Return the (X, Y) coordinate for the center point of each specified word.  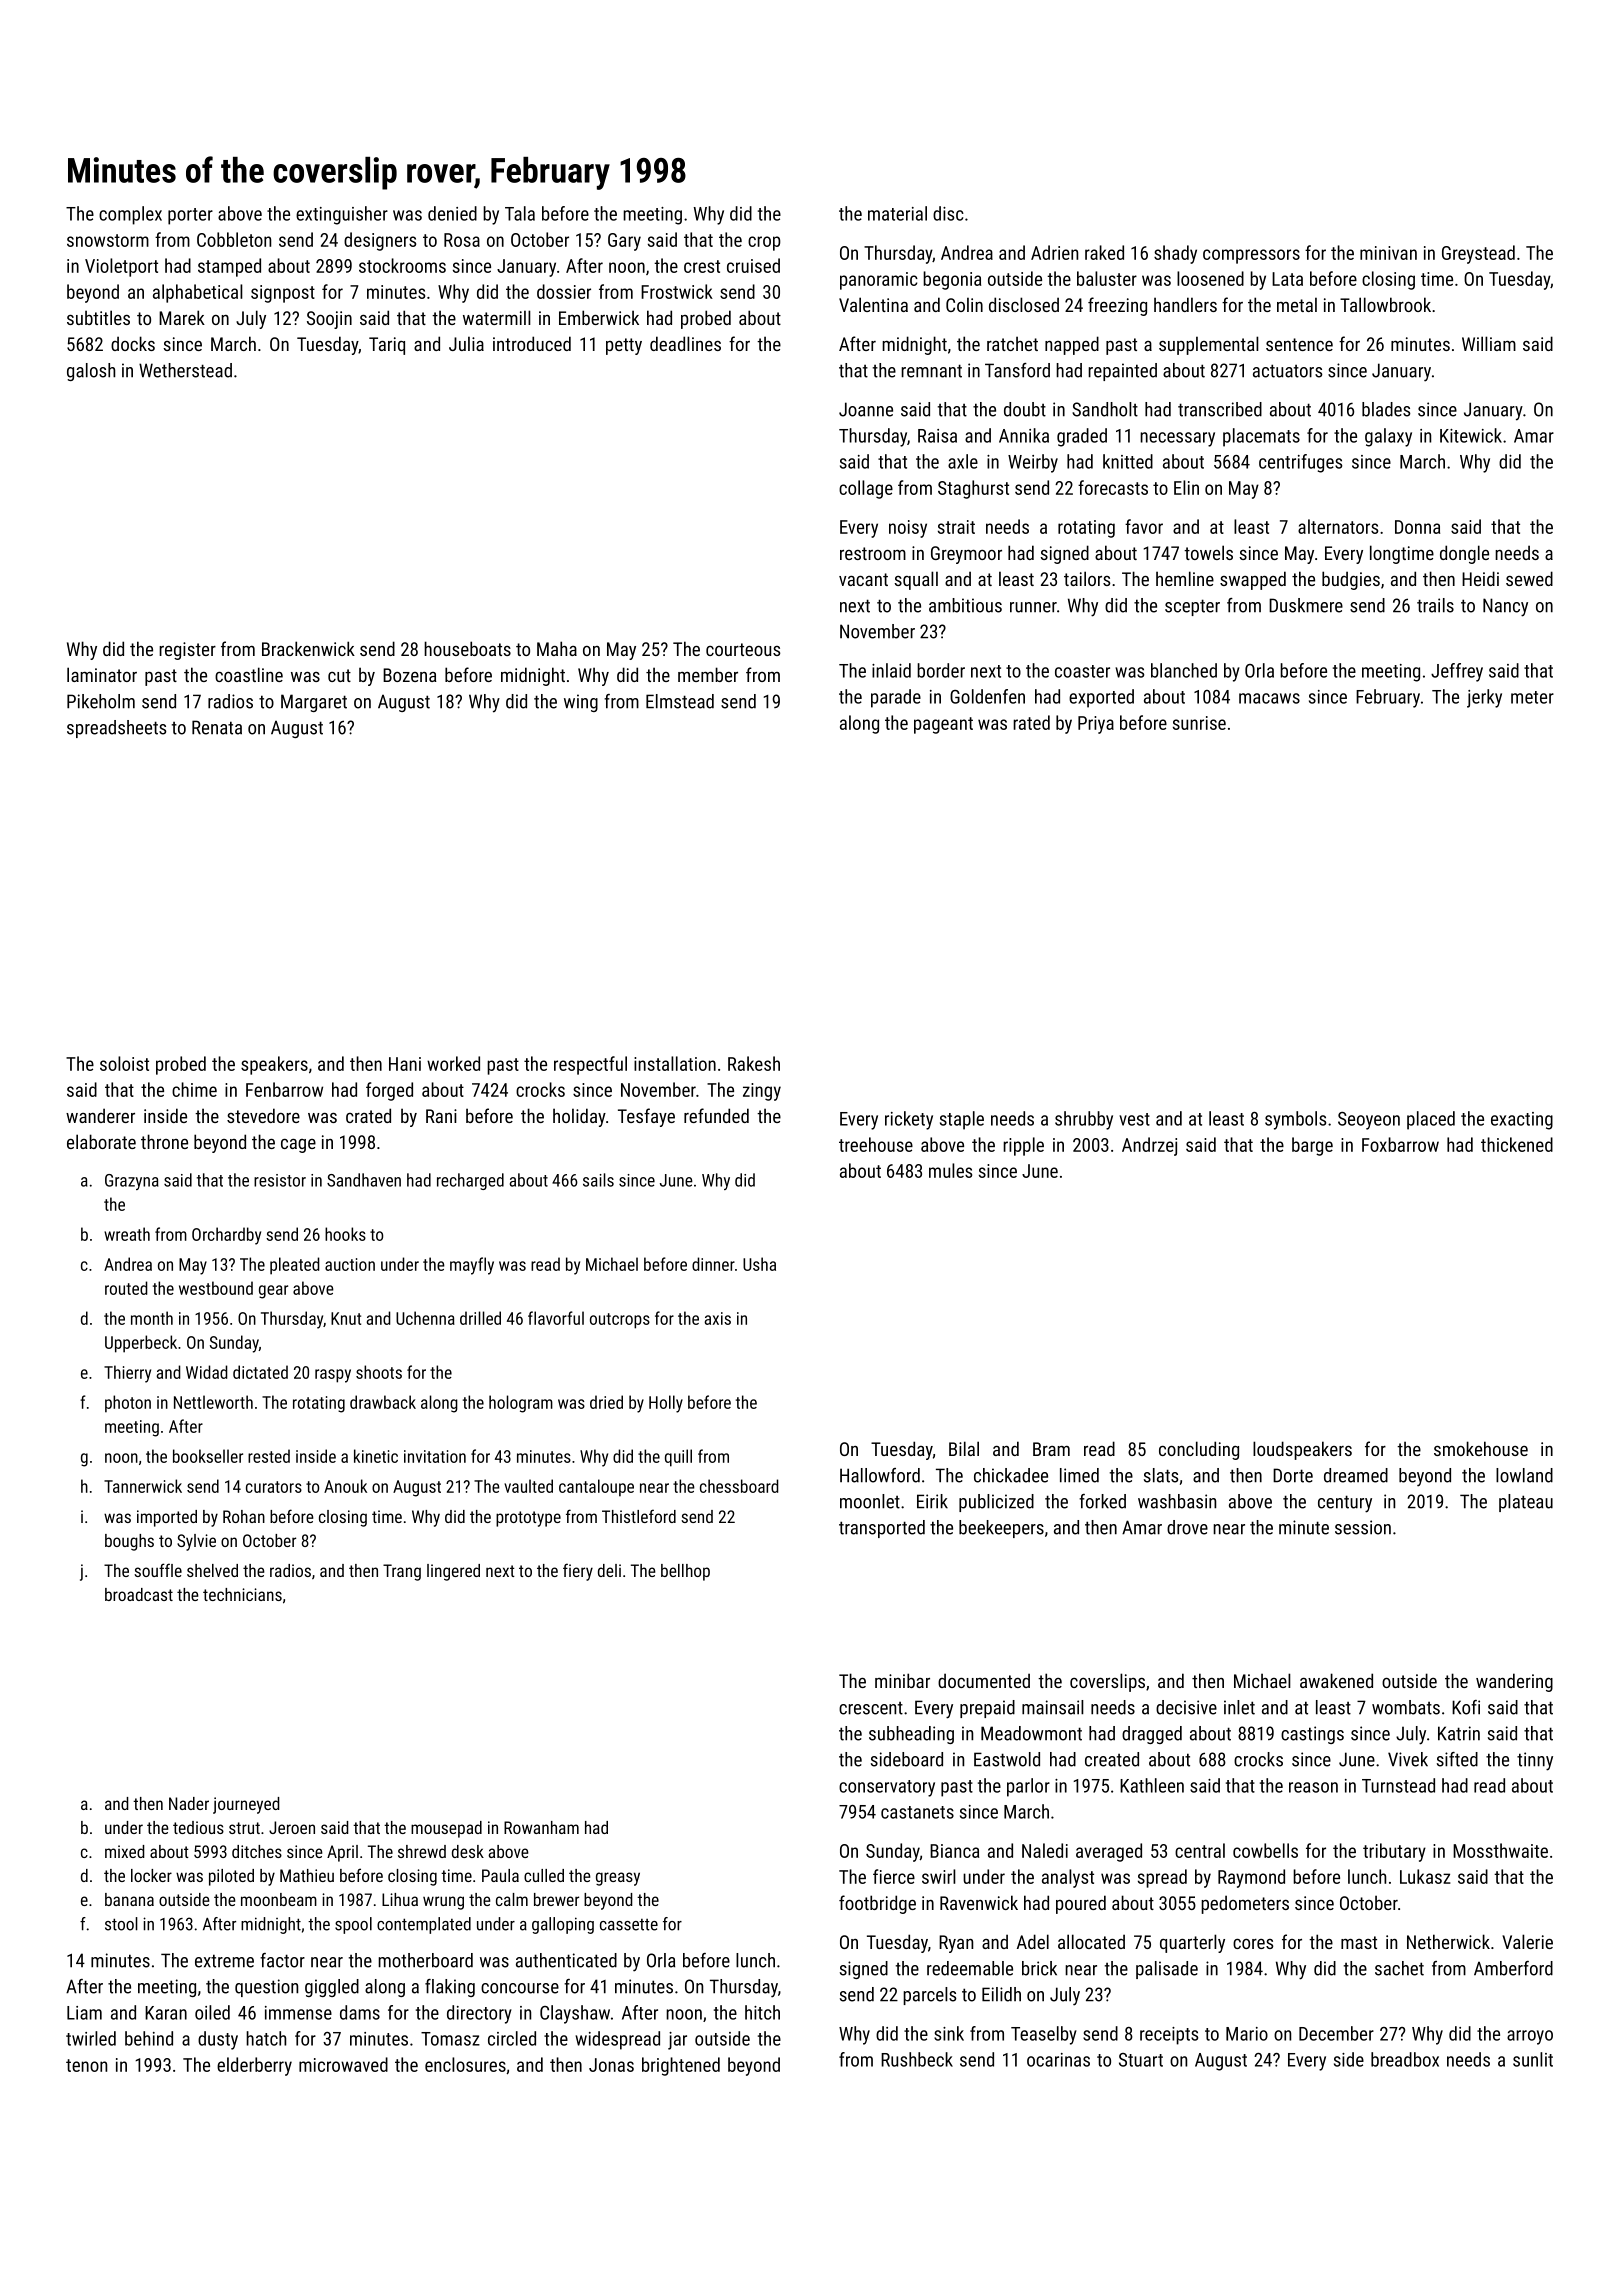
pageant (943, 725)
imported (167, 1518)
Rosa (462, 240)
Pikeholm (101, 701)
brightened (681, 2066)
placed (1431, 1120)
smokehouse (1481, 1448)
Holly (666, 1404)
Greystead (1478, 254)
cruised (753, 265)
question (266, 1988)
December (1336, 2033)
